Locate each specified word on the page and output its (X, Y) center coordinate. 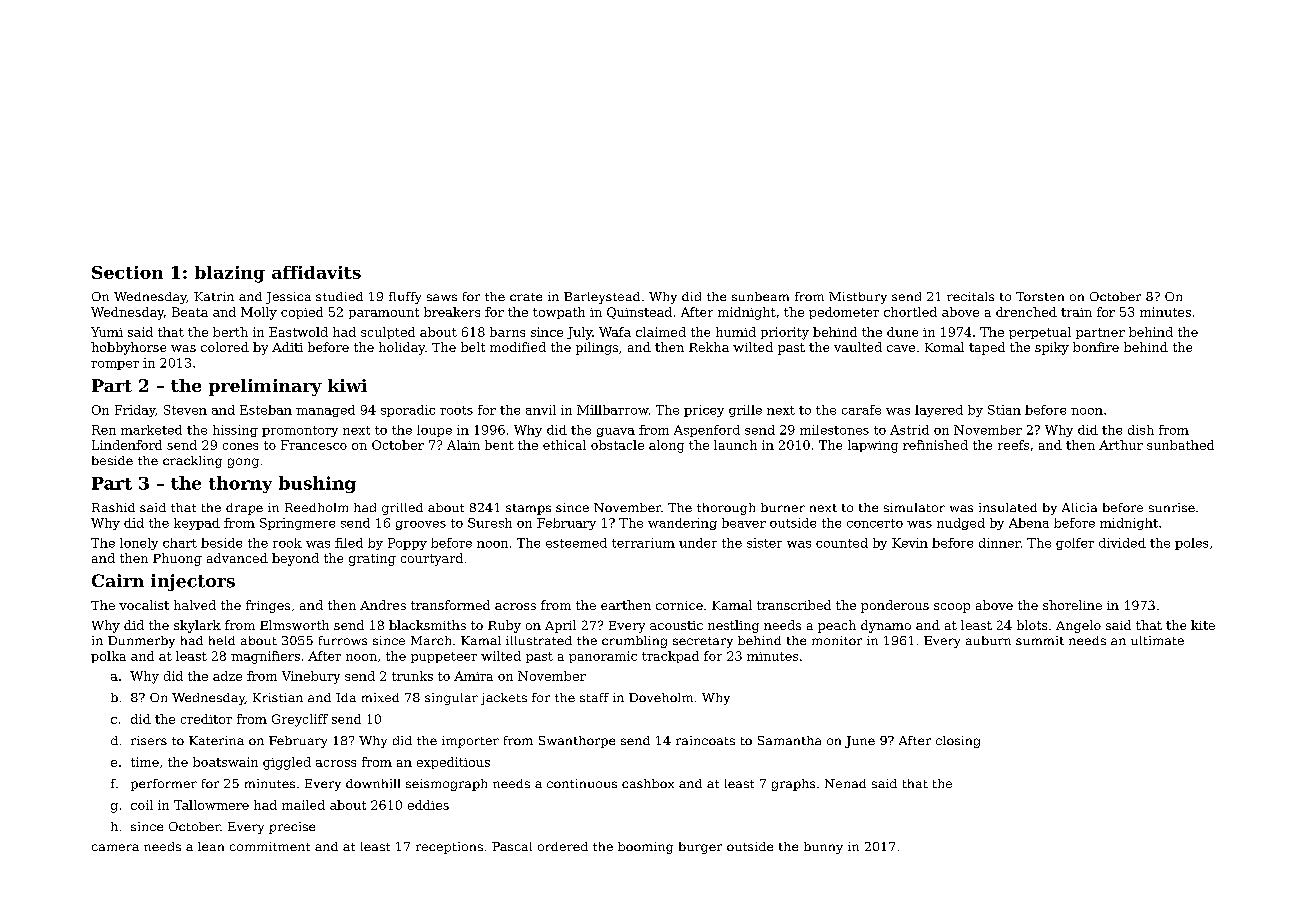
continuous (582, 783)
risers (149, 740)
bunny (823, 848)
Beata (190, 312)
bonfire (1096, 347)
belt (473, 347)
